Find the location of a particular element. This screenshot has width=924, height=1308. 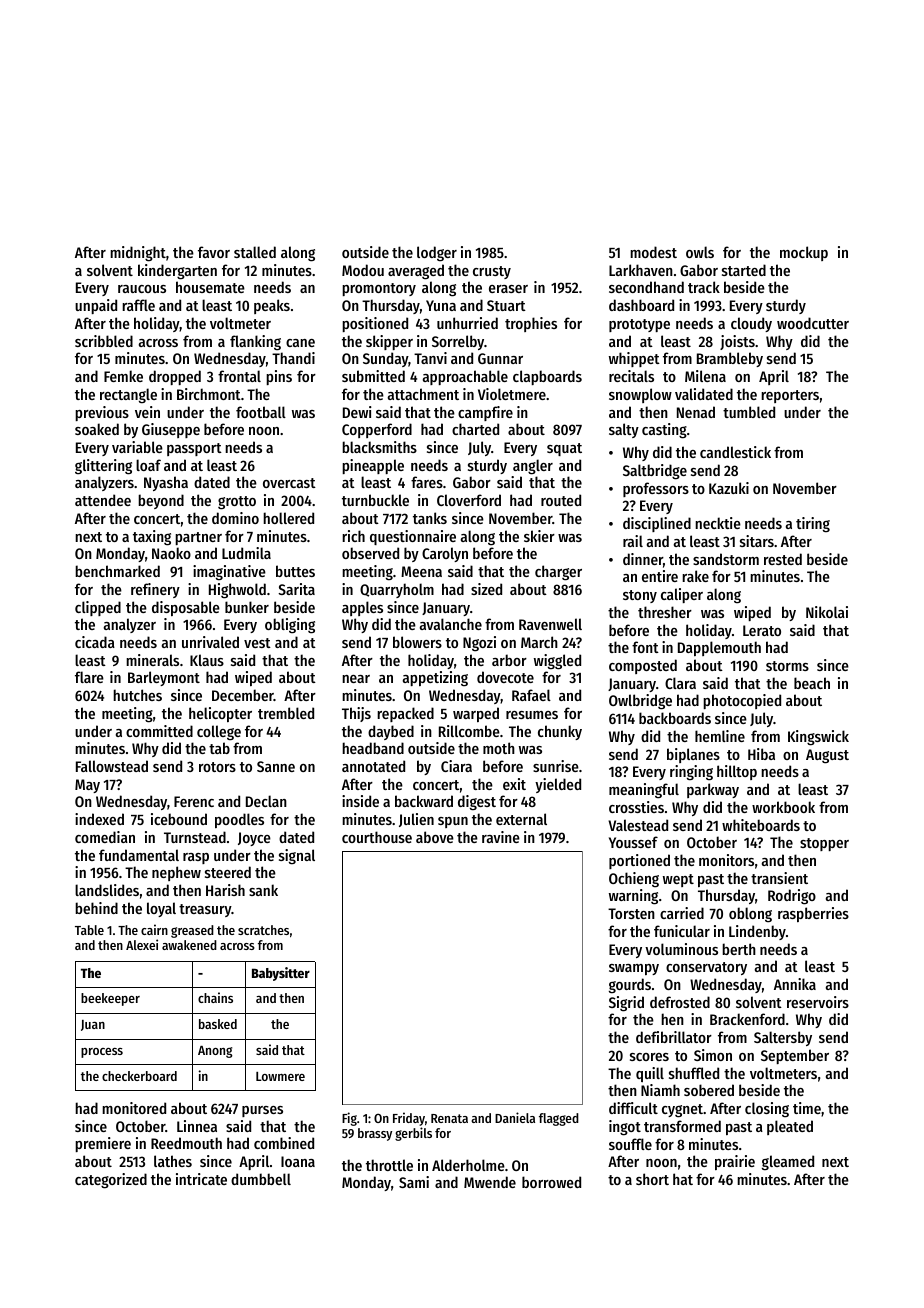

May is located at coordinates (87, 786).
